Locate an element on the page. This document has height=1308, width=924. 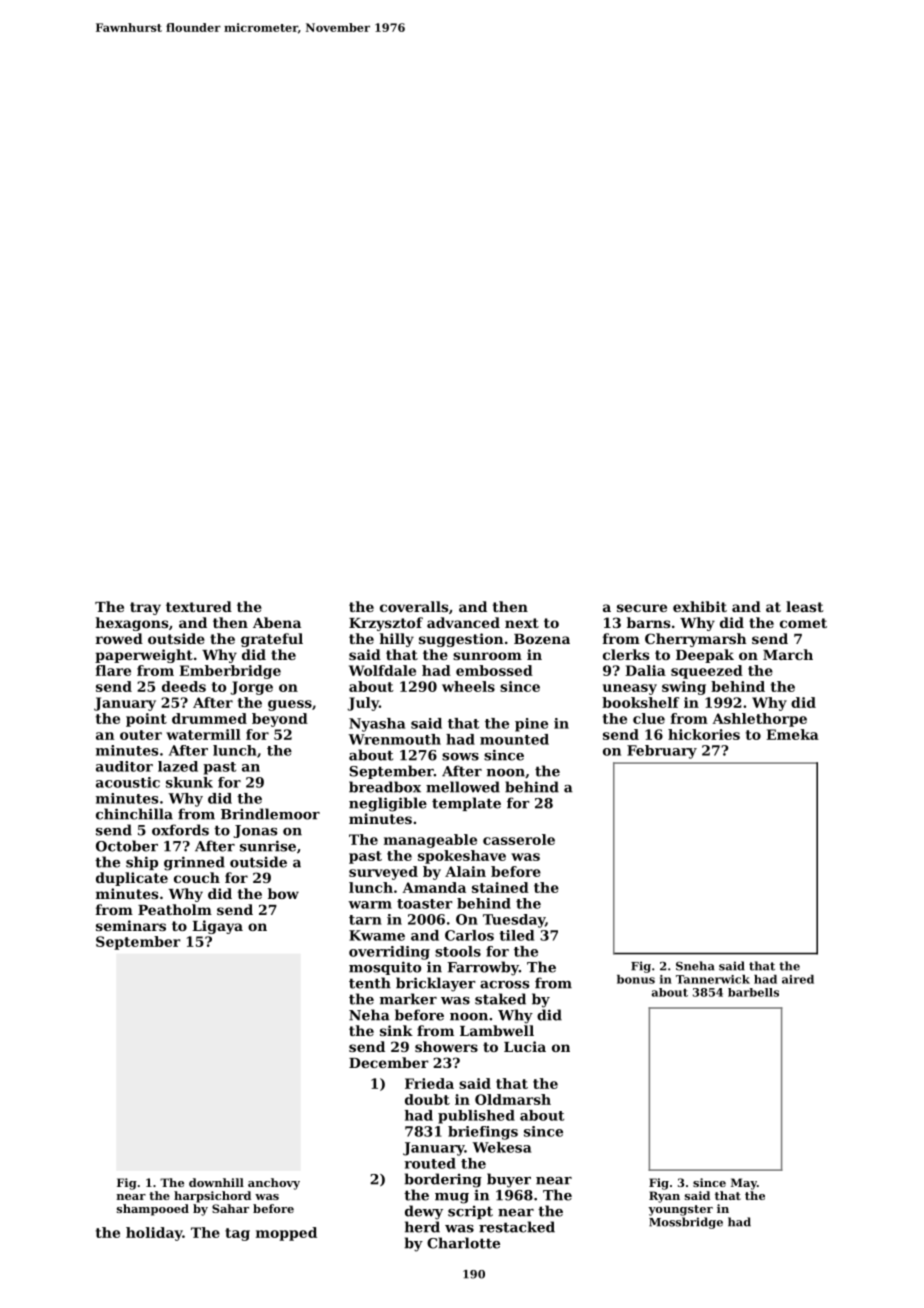
Emeka is located at coordinates (792, 734).
